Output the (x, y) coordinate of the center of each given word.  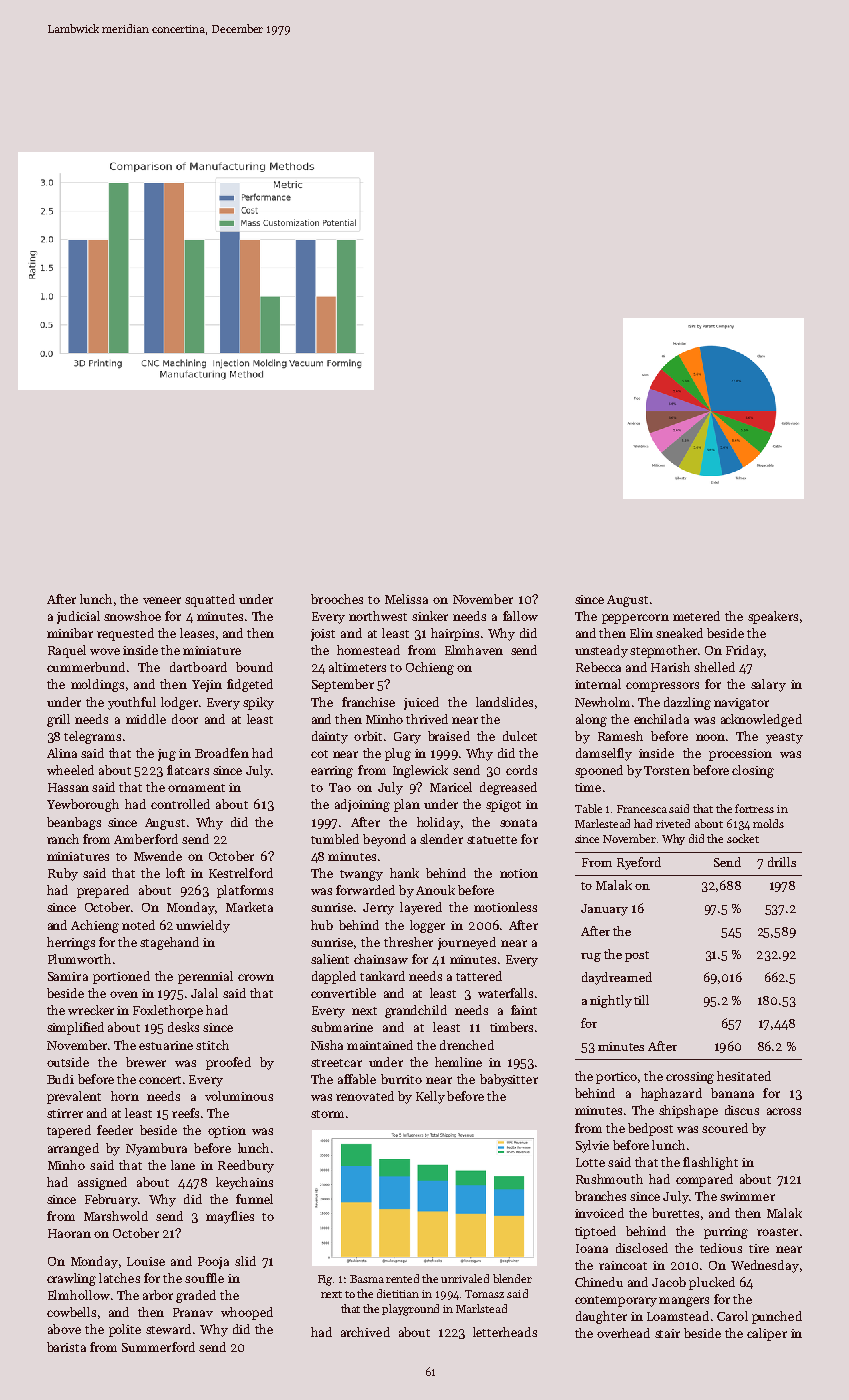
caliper (767, 1334)
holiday (438, 823)
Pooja (213, 1263)
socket (743, 838)
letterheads (505, 1332)
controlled (180, 804)
